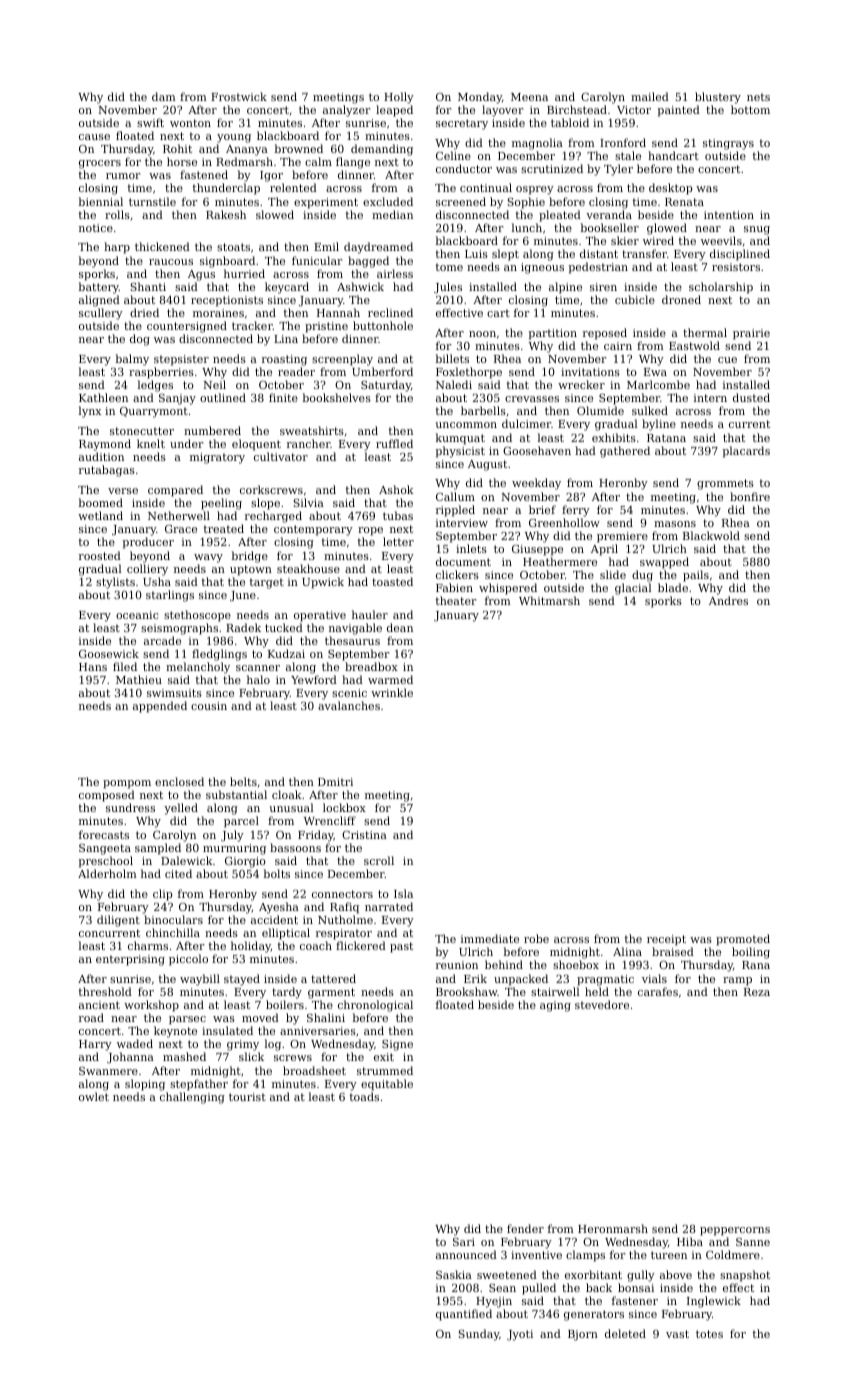  I want to click on rope, so click(370, 531).
